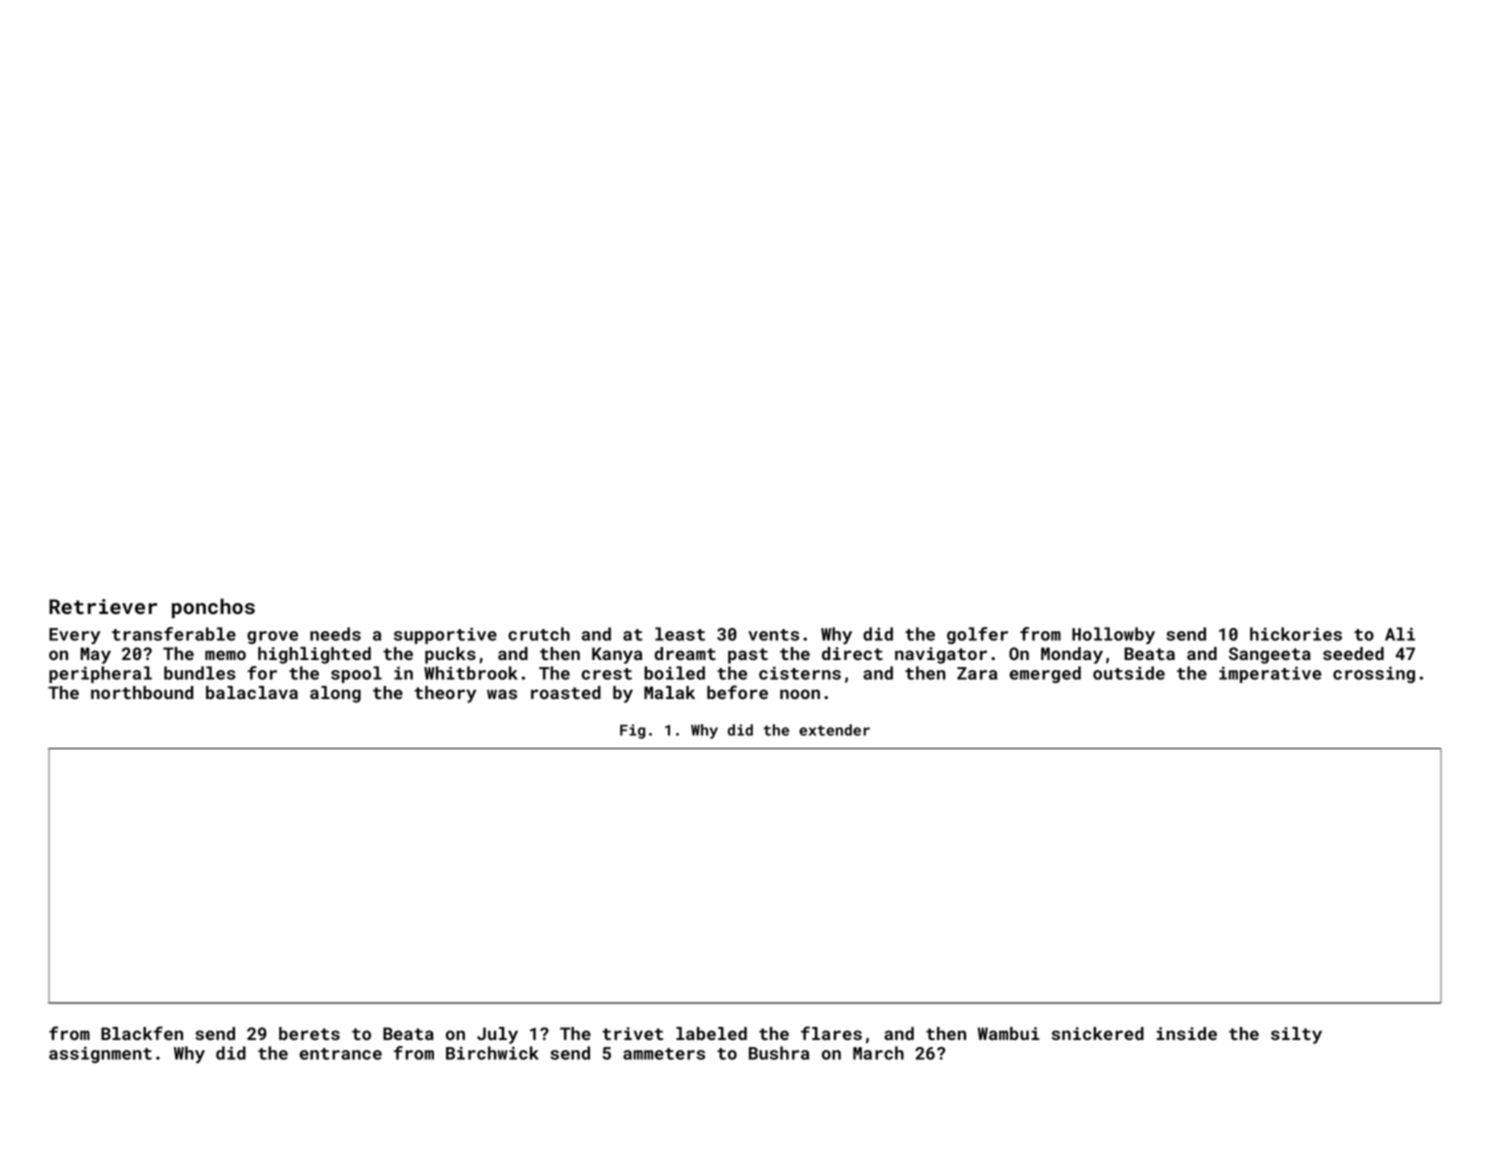 Image resolution: width=1490 pixels, height=1151 pixels. Describe the element at coordinates (252, 692) in the screenshot. I see `balaclava` at that location.
